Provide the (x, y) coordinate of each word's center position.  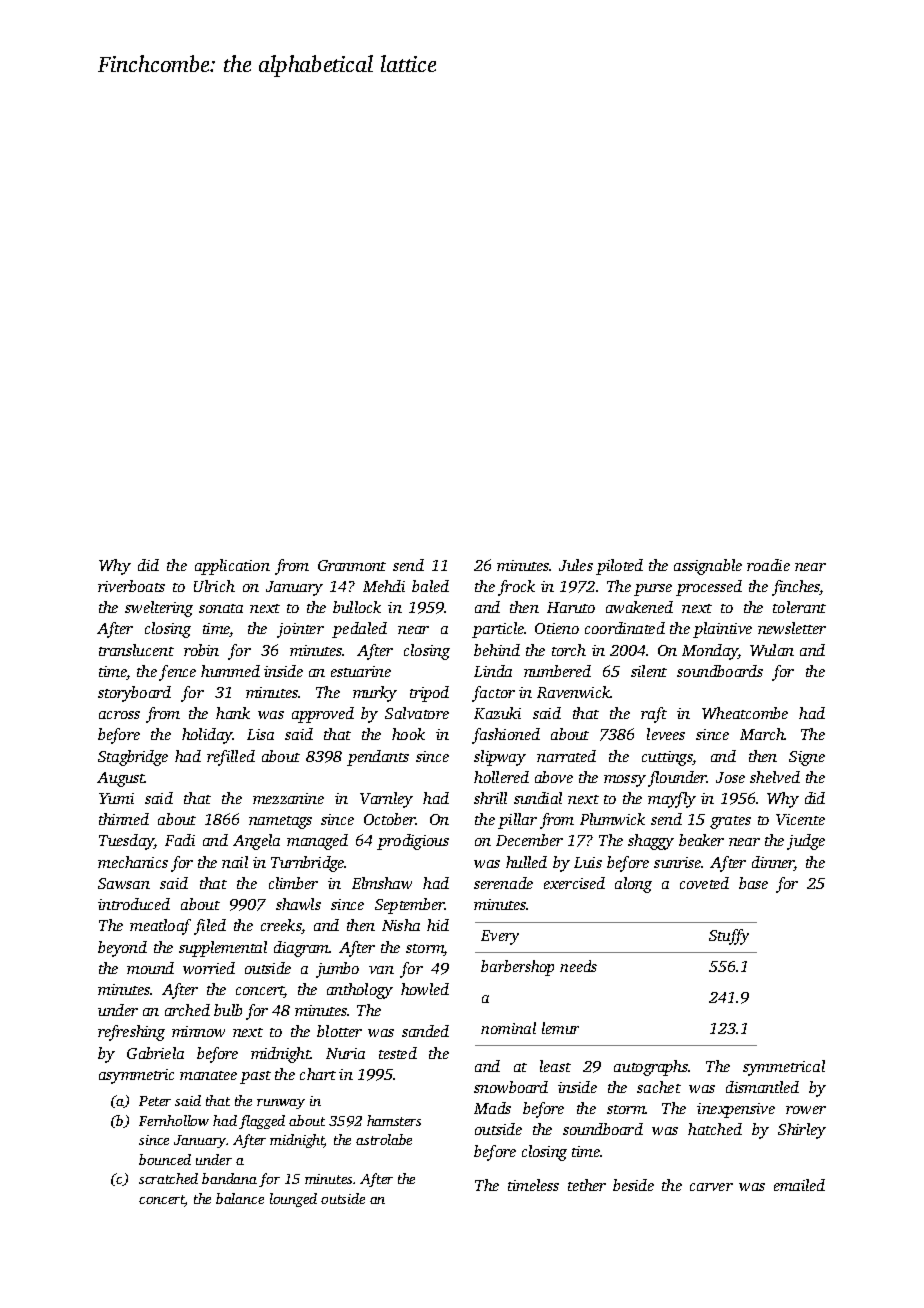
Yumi (116, 798)
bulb (228, 1010)
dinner (773, 863)
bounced (165, 1159)
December (529, 840)
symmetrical (784, 1068)
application (232, 567)
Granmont (352, 565)
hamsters (394, 1120)
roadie (768, 565)
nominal (508, 1028)
